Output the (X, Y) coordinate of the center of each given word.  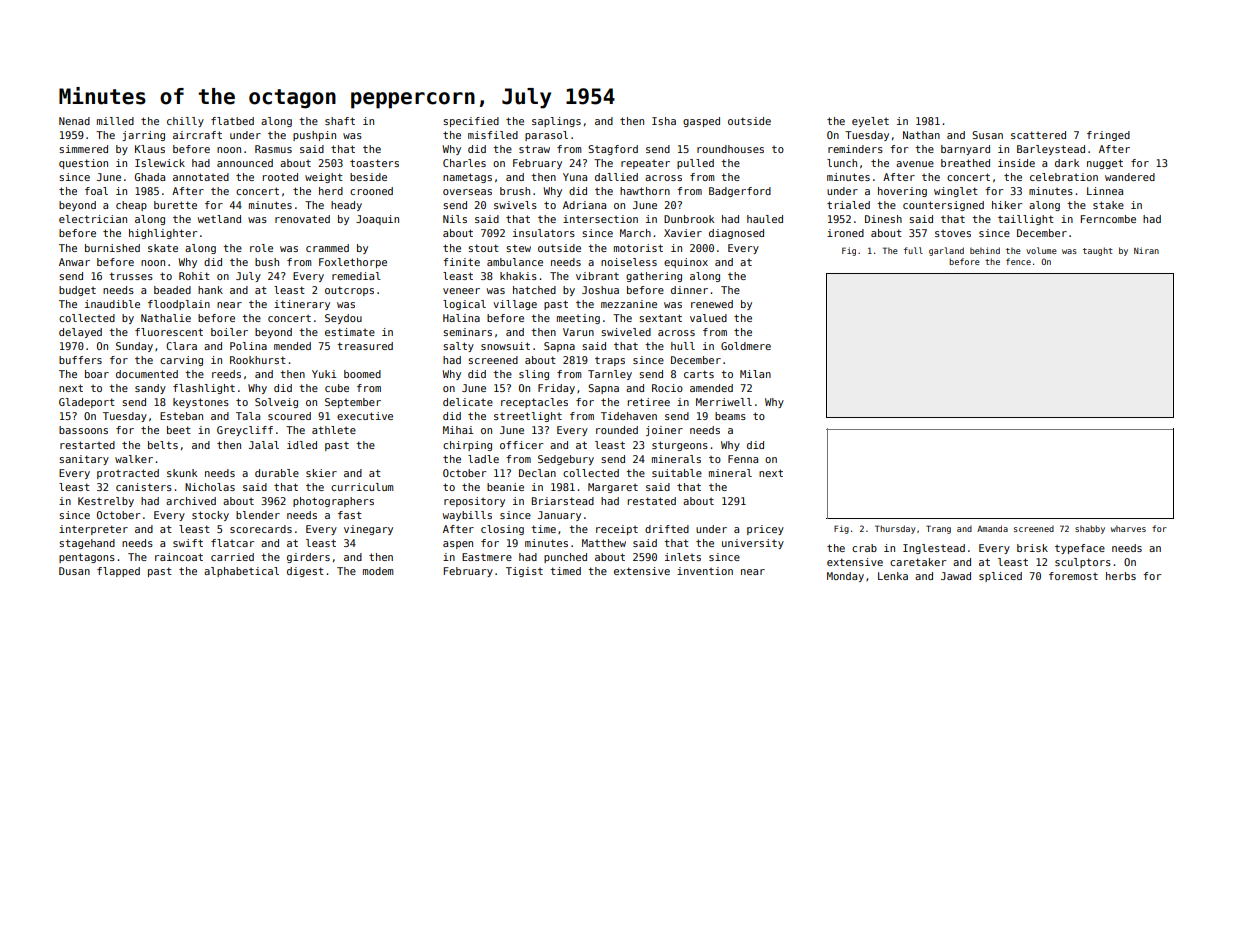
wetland (219, 219)
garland (946, 251)
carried (232, 557)
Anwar (74, 262)
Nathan (921, 135)
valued (708, 318)
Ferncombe (1108, 219)
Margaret (613, 488)
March (635, 233)
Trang (938, 529)
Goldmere (746, 346)
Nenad (74, 121)
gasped (701, 122)
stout (483, 248)
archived (191, 501)
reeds (226, 374)
